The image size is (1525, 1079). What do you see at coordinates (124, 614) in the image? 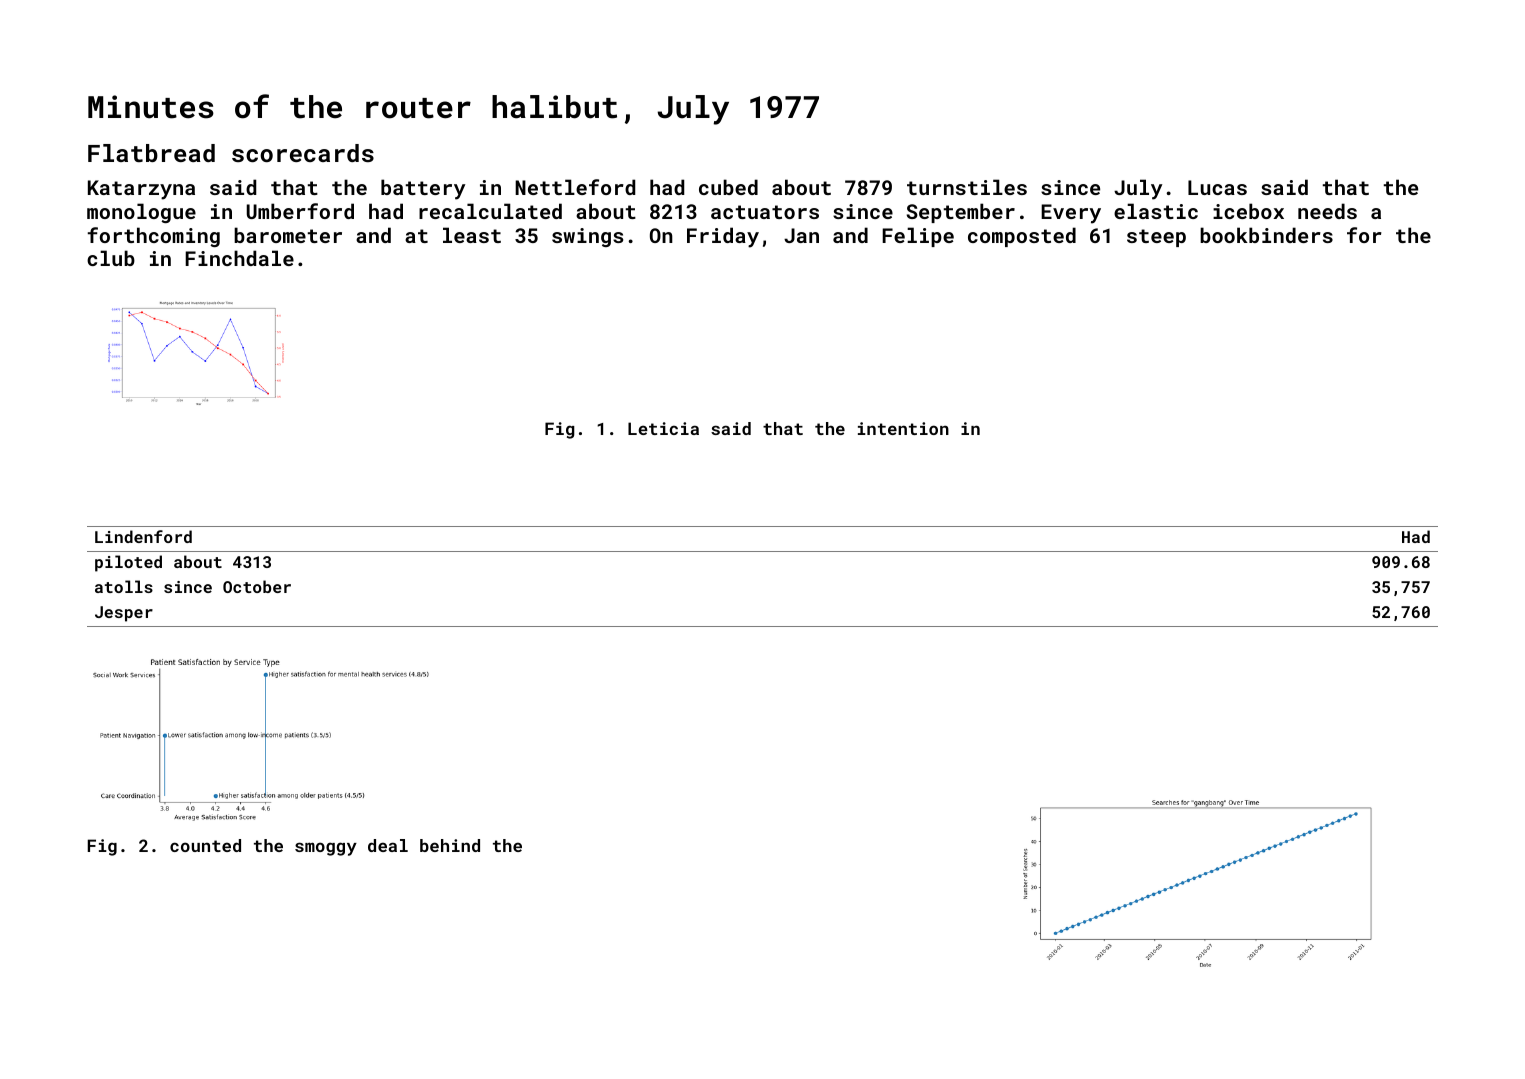
I see `Jesper` at bounding box center [124, 614].
